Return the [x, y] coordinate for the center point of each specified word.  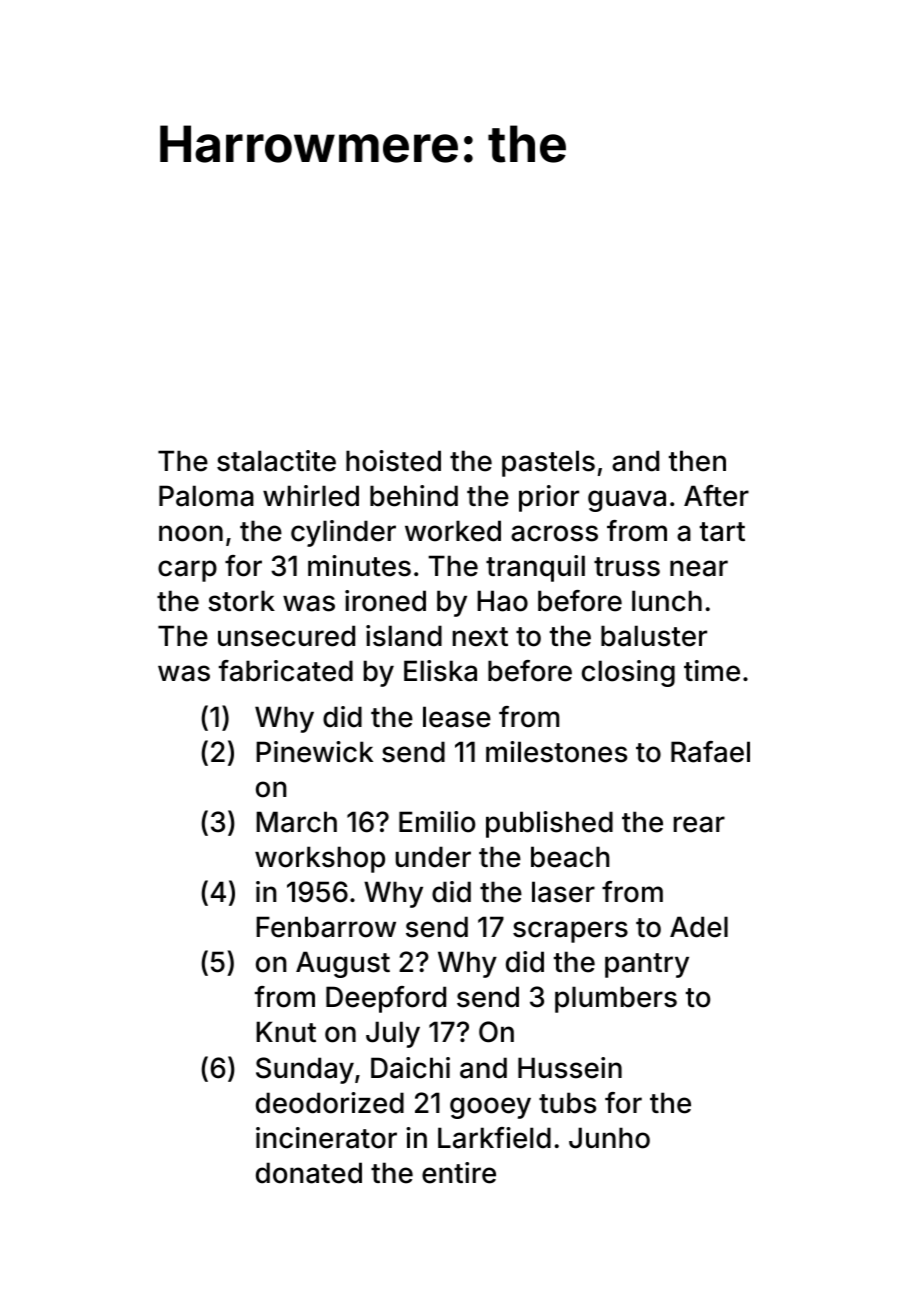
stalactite [276, 461]
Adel [699, 927]
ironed [385, 601]
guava [627, 501]
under [433, 857]
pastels [548, 463]
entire [459, 1173]
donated [309, 1173]
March [296, 822]
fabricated [286, 671]
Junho [609, 1138]
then [697, 461]
